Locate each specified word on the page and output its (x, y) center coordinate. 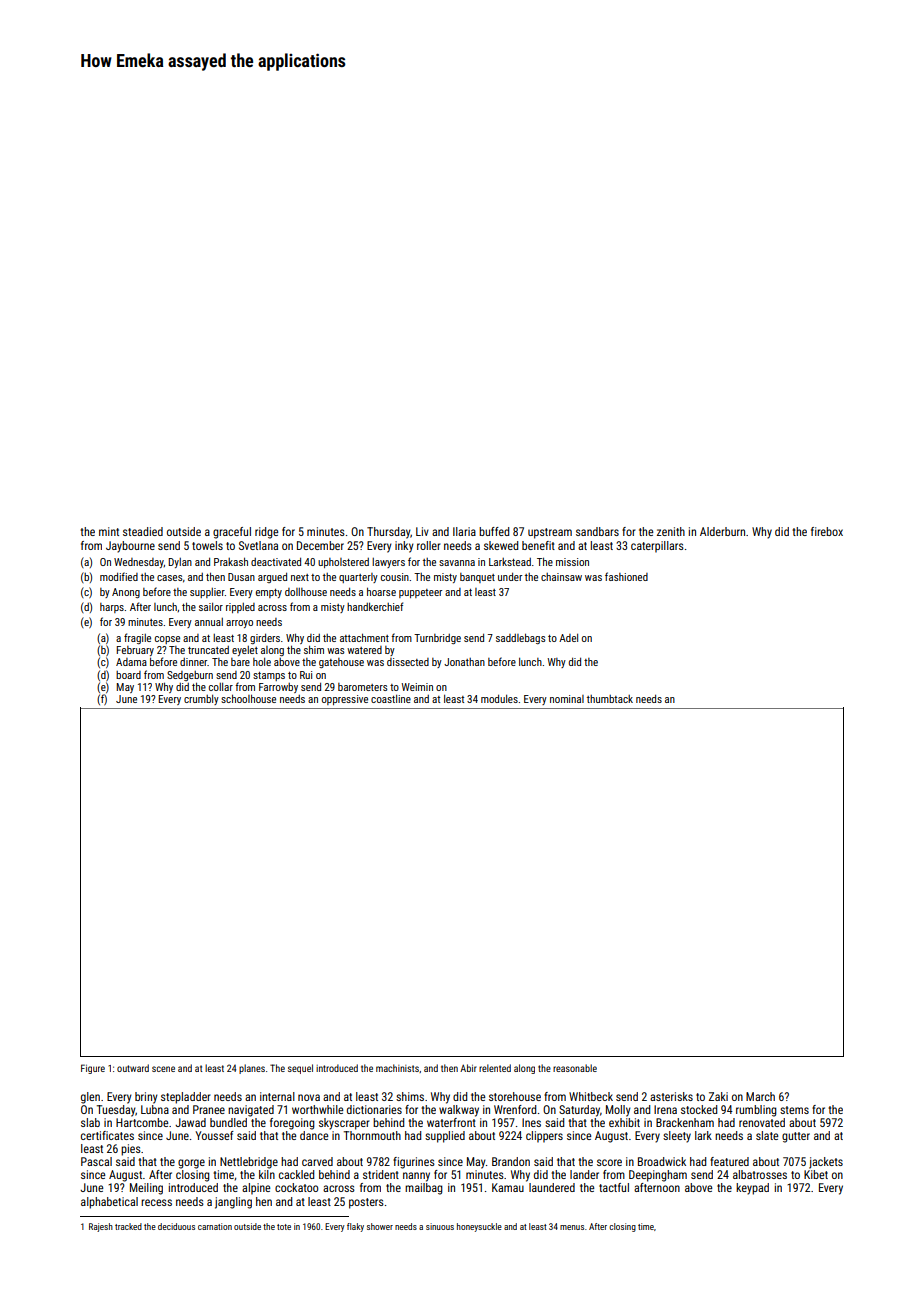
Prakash (231, 561)
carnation (215, 1226)
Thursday (389, 533)
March (760, 1096)
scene (163, 1069)
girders (265, 638)
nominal (567, 699)
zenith (671, 531)
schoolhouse (248, 698)
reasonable (575, 1068)
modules (499, 698)
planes (252, 1069)
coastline (391, 699)
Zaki (718, 1096)
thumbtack (610, 699)
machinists (397, 1068)
